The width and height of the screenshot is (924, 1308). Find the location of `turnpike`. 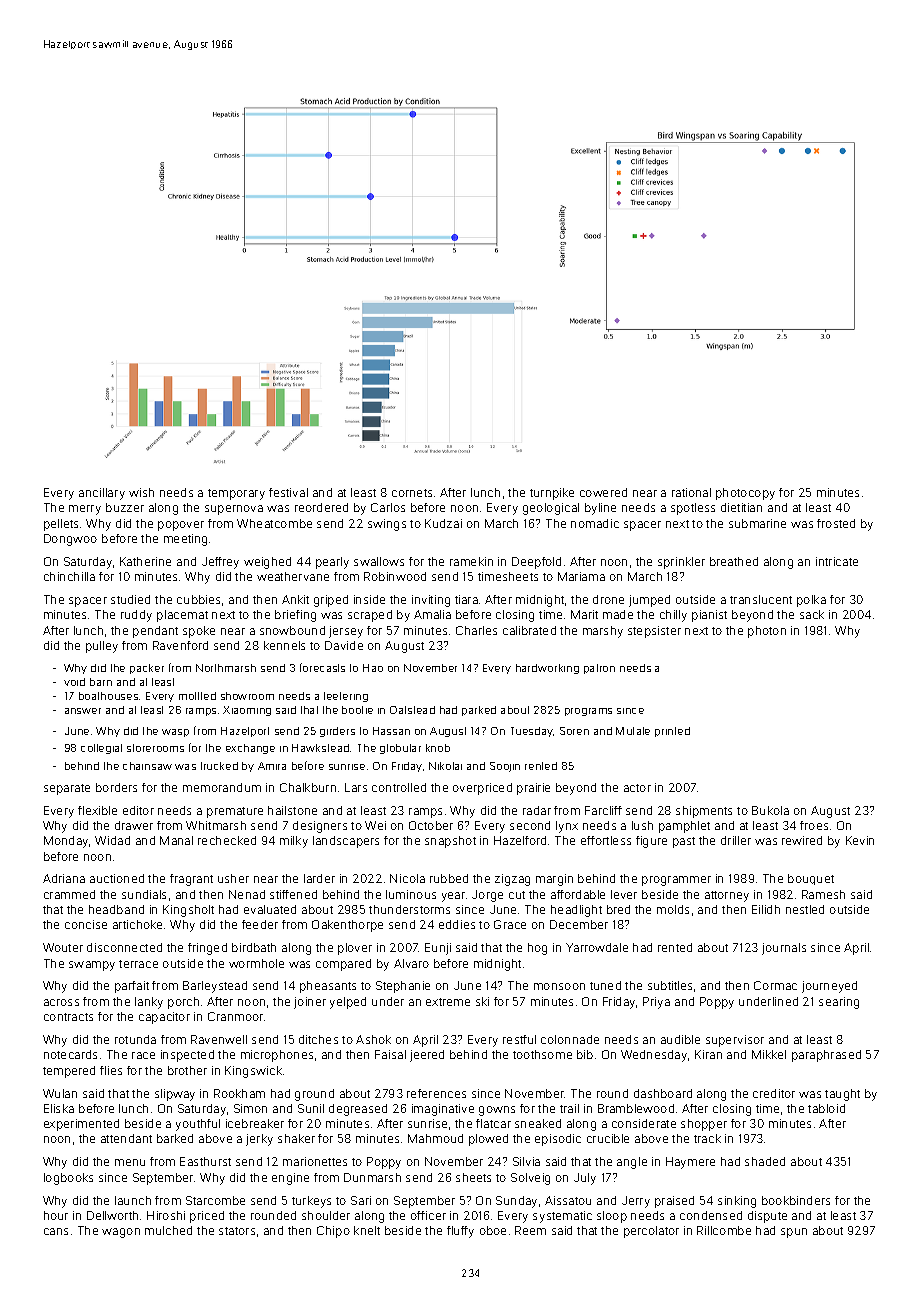

turnpike is located at coordinates (552, 494).
